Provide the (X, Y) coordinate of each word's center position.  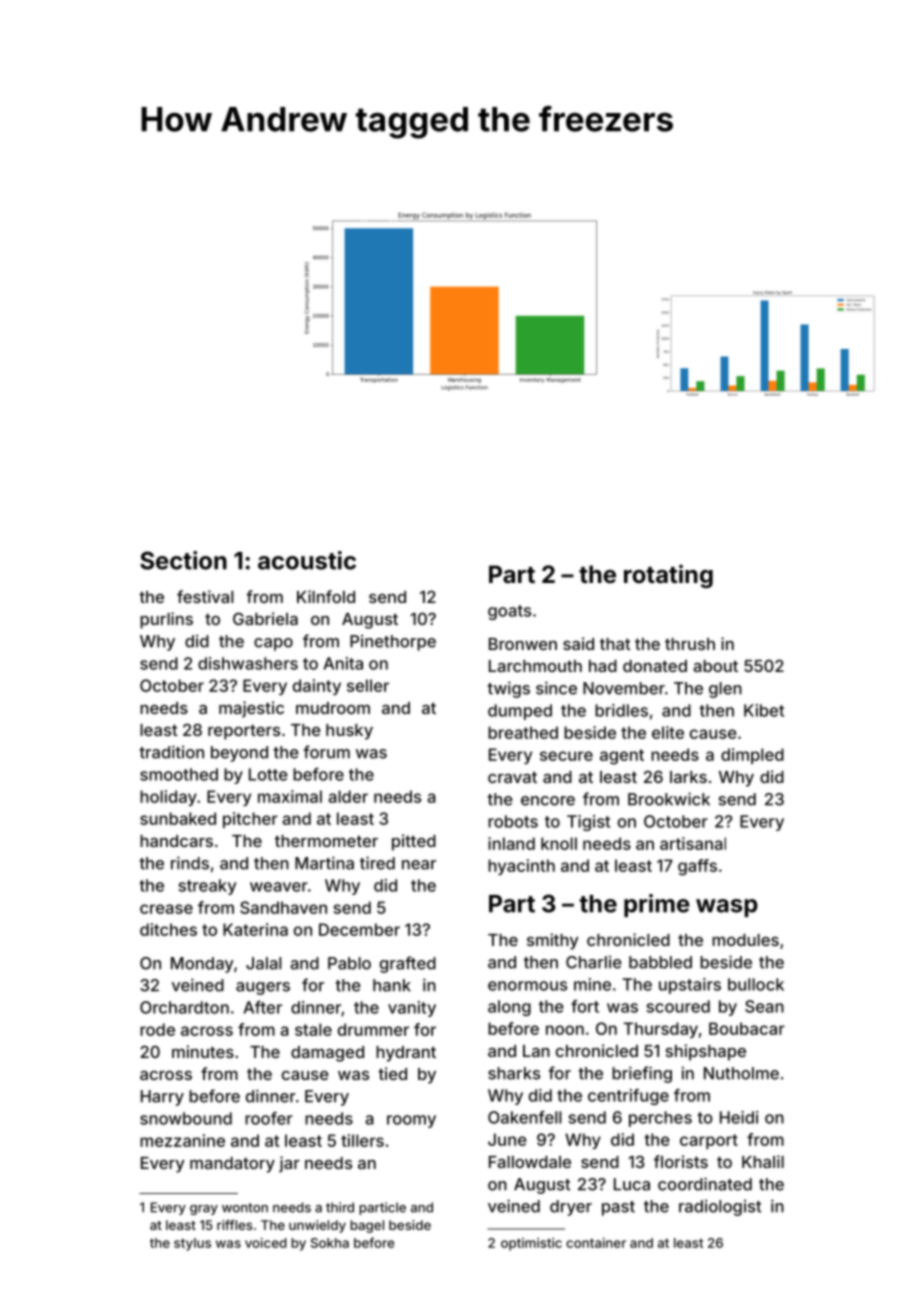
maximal (290, 796)
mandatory (232, 1165)
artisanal (693, 843)
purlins (166, 620)
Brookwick (669, 799)
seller (368, 685)
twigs (508, 689)
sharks (514, 1073)
